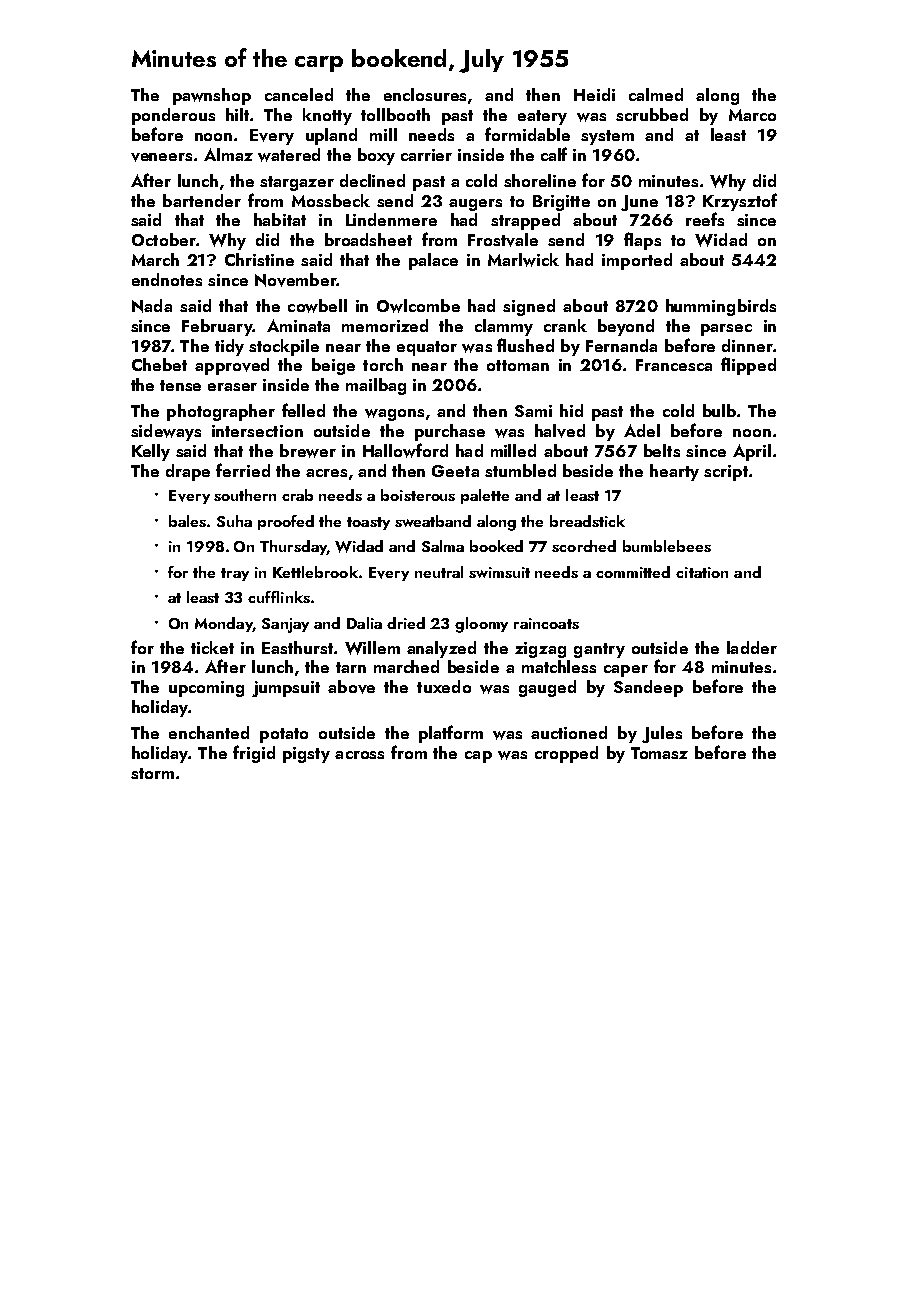 This screenshot has height=1316, width=908. Describe the element at coordinates (433, 521) in the screenshot. I see `sweatband` at that location.
